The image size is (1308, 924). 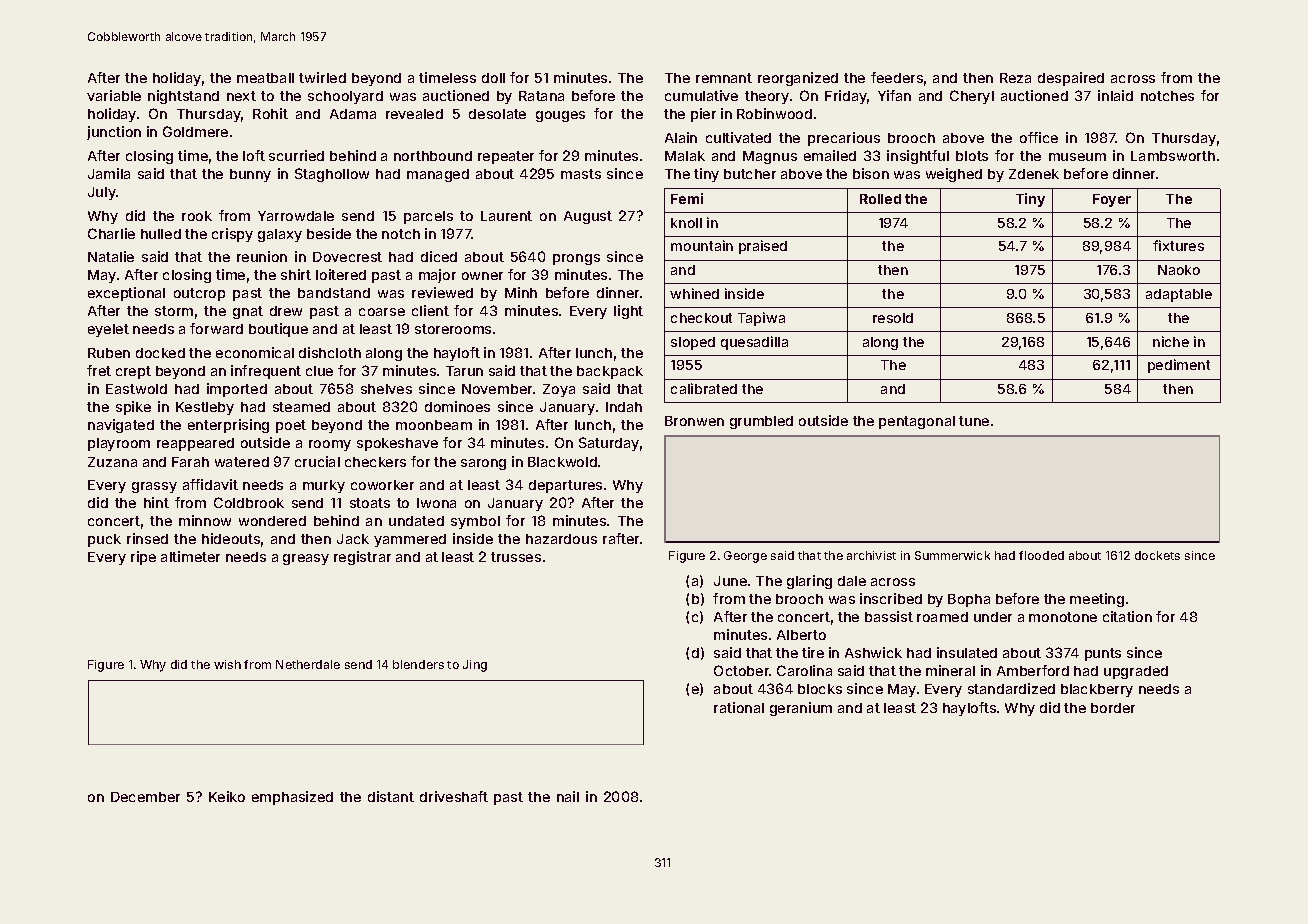 What do you see at coordinates (1097, 600) in the screenshot?
I see `meeting` at bounding box center [1097, 600].
